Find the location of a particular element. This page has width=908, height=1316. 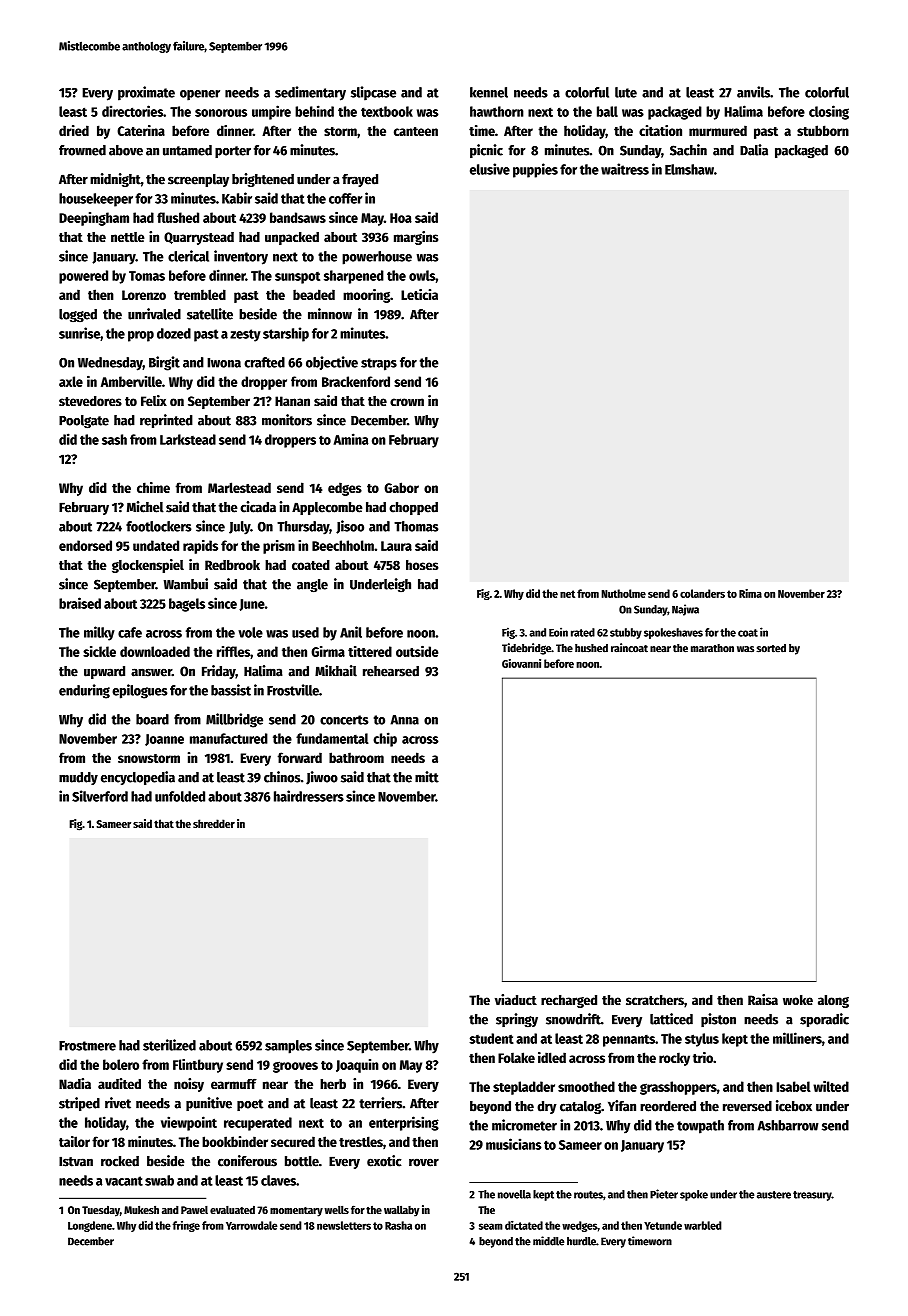

slipcase is located at coordinates (373, 93).
